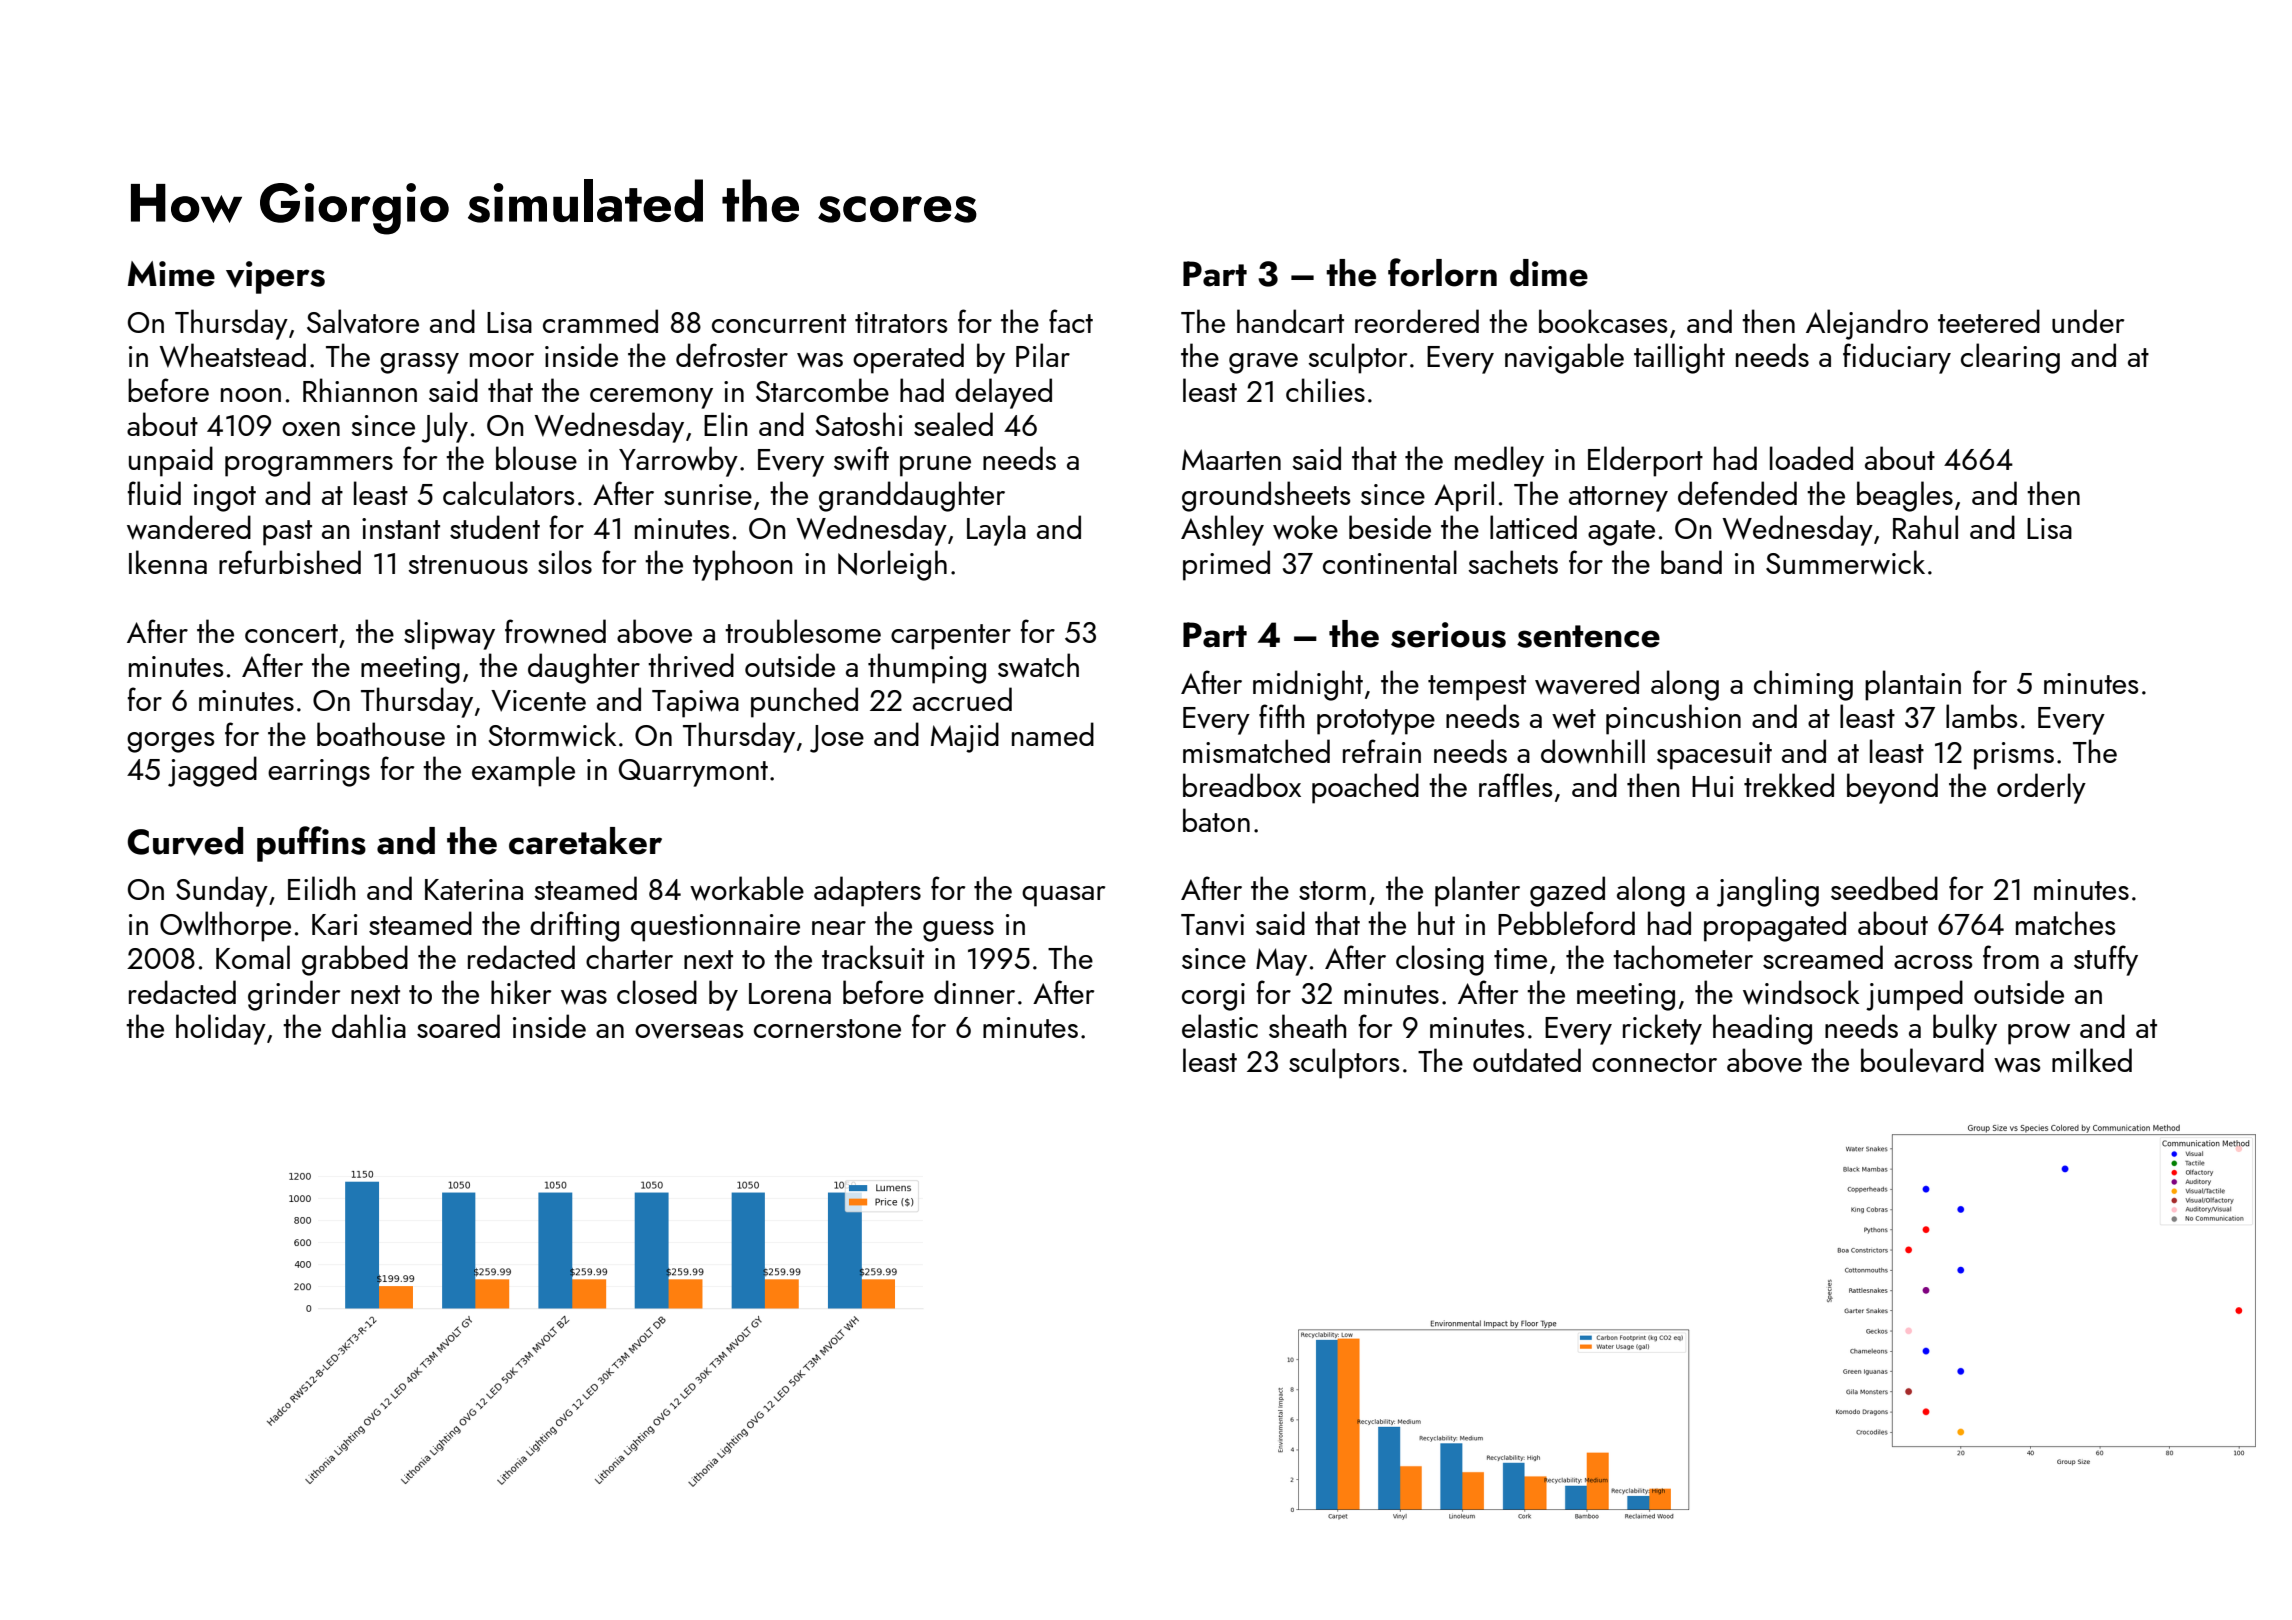 The height and width of the screenshot is (1620, 2292). I want to click on boathouse, so click(381, 734).
